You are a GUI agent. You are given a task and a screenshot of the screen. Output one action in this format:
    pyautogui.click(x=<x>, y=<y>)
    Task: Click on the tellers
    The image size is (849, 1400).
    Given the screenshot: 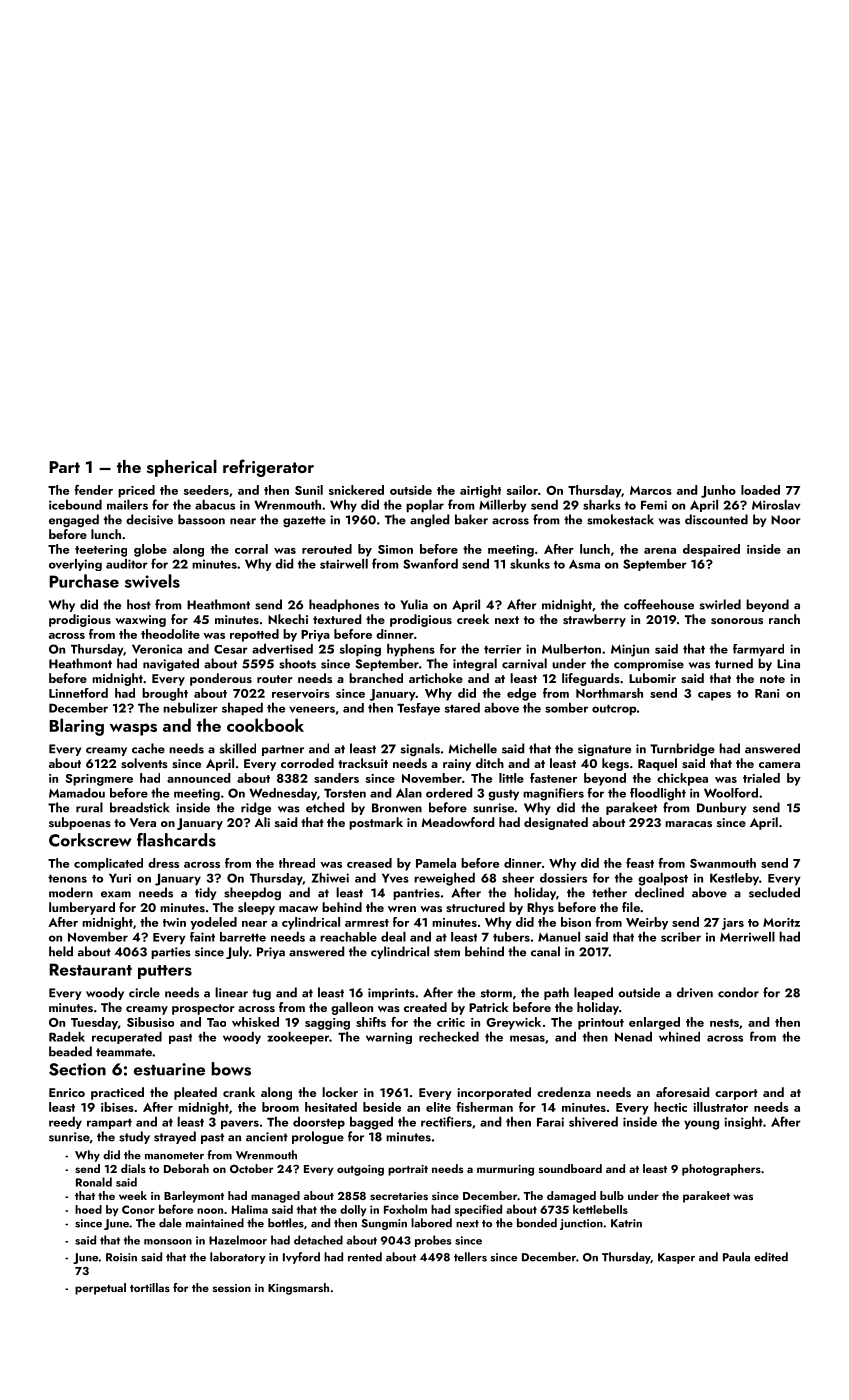 What is the action you would take?
    pyautogui.click(x=470, y=1257)
